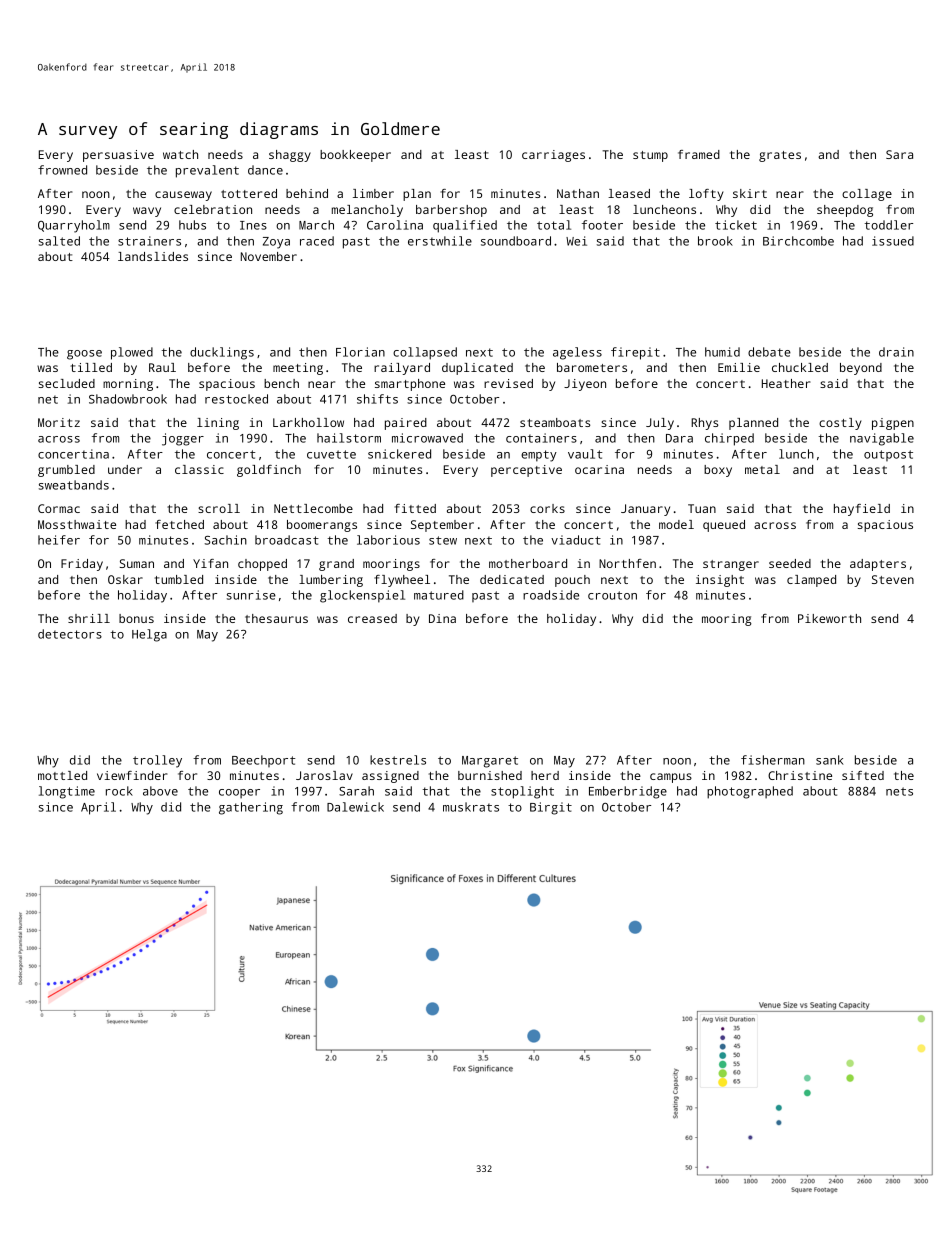 This image has height=1233, width=952. What do you see at coordinates (829, 618) in the image?
I see `Pikeworth` at bounding box center [829, 618].
